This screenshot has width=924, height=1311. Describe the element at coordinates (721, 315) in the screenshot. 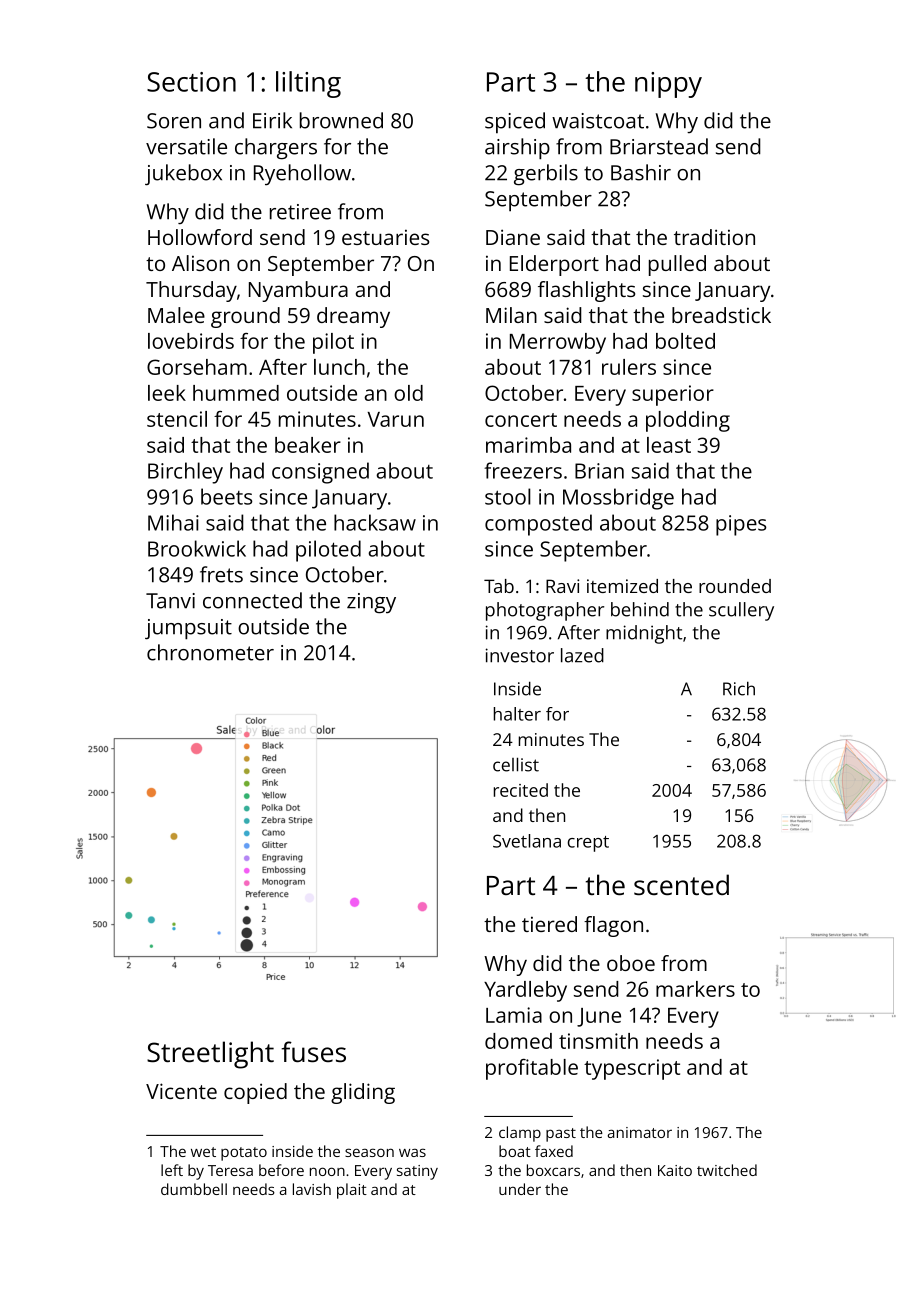

I see `breadstick` at that location.
